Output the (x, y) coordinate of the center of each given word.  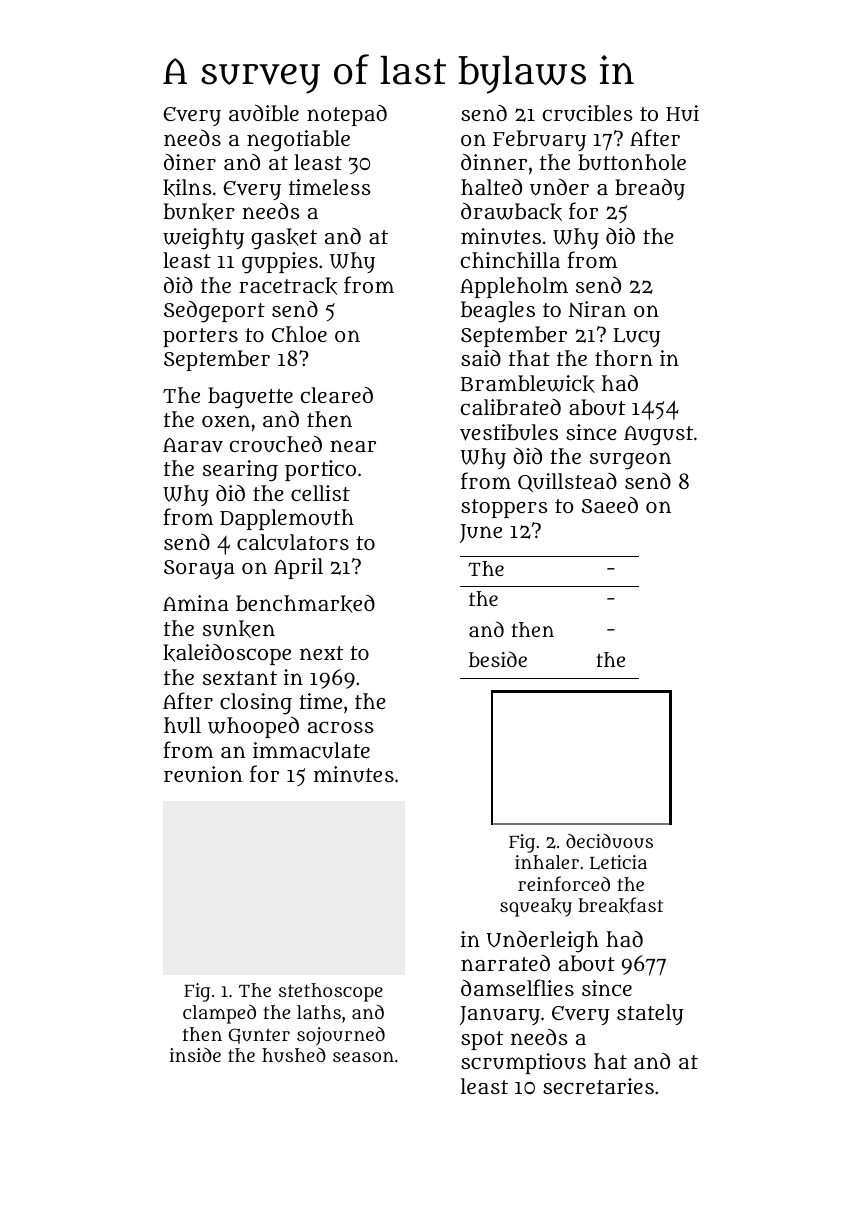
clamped (219, 1014)
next (321, 653)
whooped (253, 727)
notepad (347, 115)
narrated (505, 963)
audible (264, 113)
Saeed (610, 505)
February (539, 140)
